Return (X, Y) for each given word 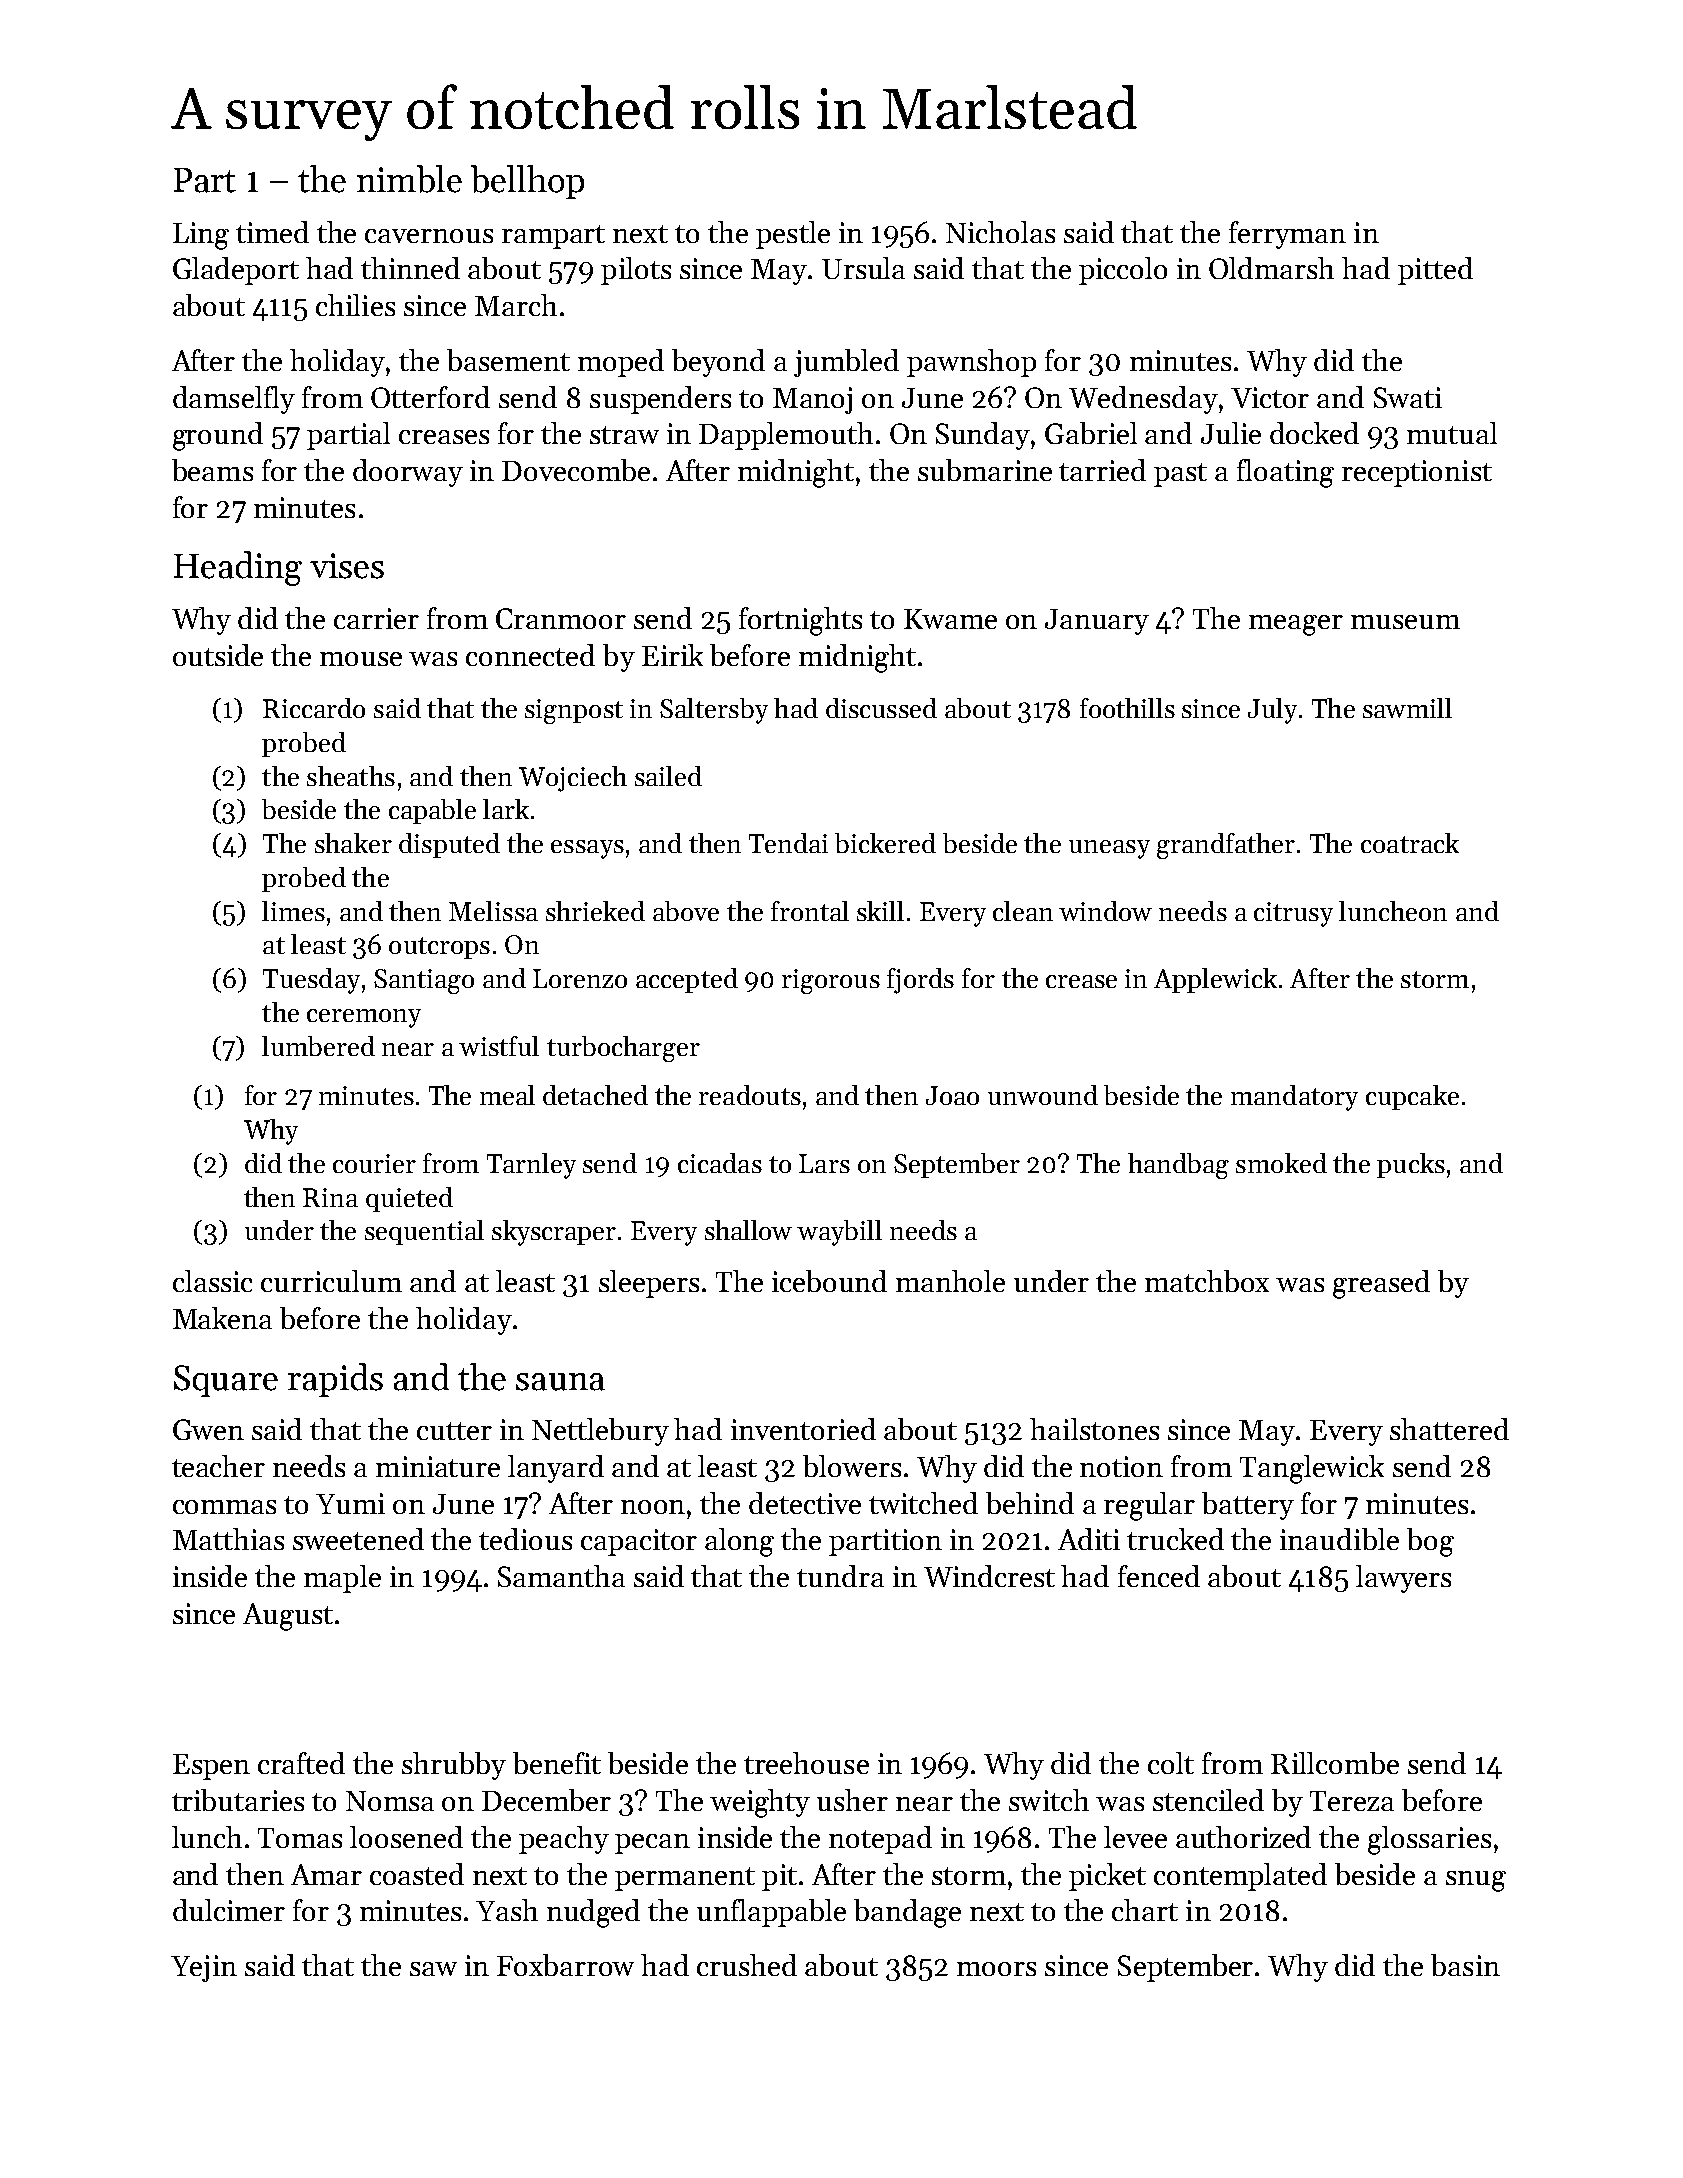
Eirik (672, 655)
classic (212, 1281)
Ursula (863, 268)
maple (342, 1579)
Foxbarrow (565, 1965)
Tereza (1352, 1801)
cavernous (429, 236)
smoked (1281, 1163)
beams (212, 470)
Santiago (424, 981)
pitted (1435, 271)
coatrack (1410, 843)
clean (1023, 911)
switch (1049, 1800)
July (1272, 711)
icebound (829, 1281)
